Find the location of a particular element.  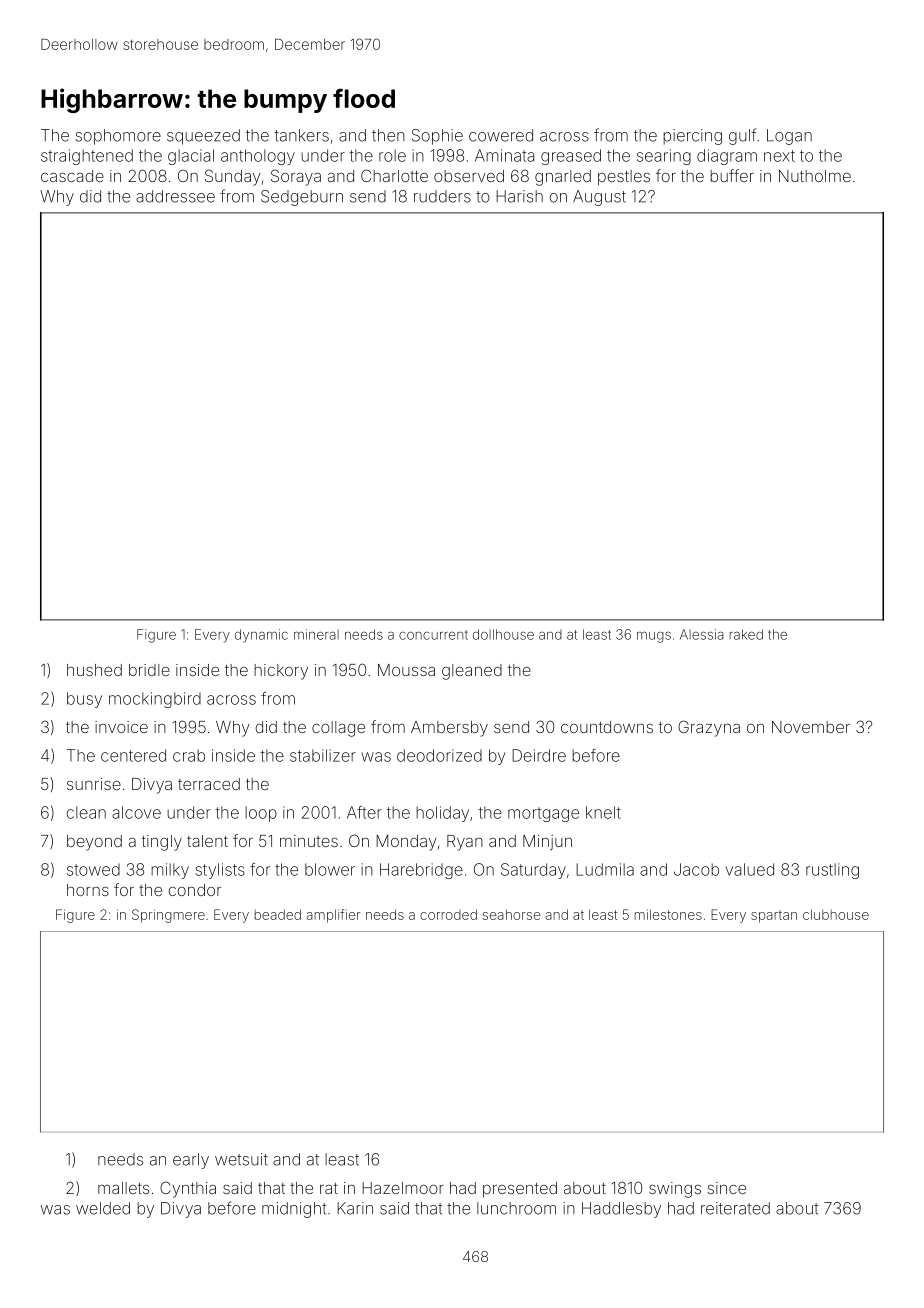

Harish is located at coordinates (519, 196).
